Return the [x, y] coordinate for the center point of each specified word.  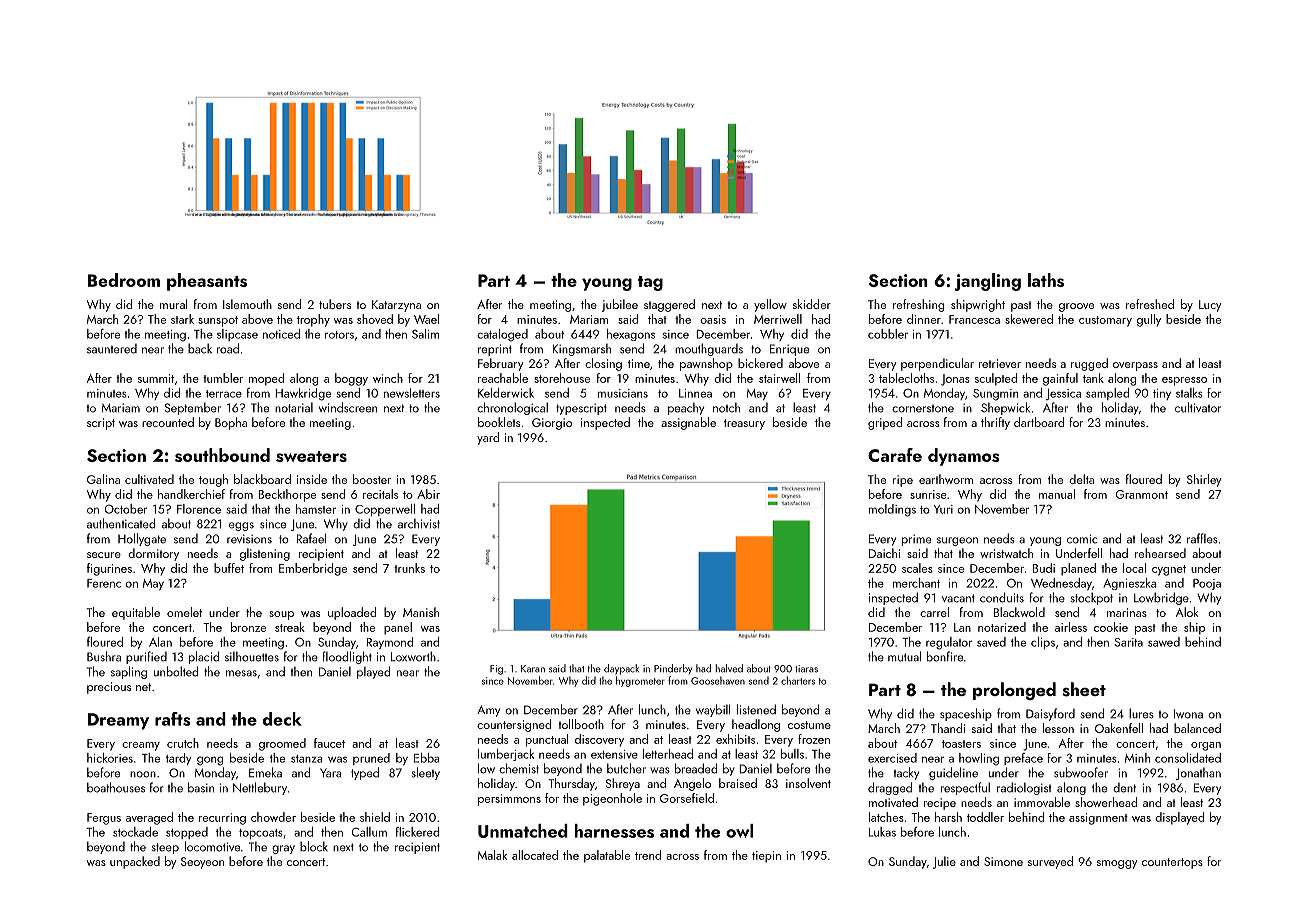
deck [282, 719]
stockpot [1092, 598]
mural [173, 304]
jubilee [620, 305]
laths [1046, 280]
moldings [892, 510]
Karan [533, 669]
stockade [135, 832]
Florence [199, 509]
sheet [1084, 689]
